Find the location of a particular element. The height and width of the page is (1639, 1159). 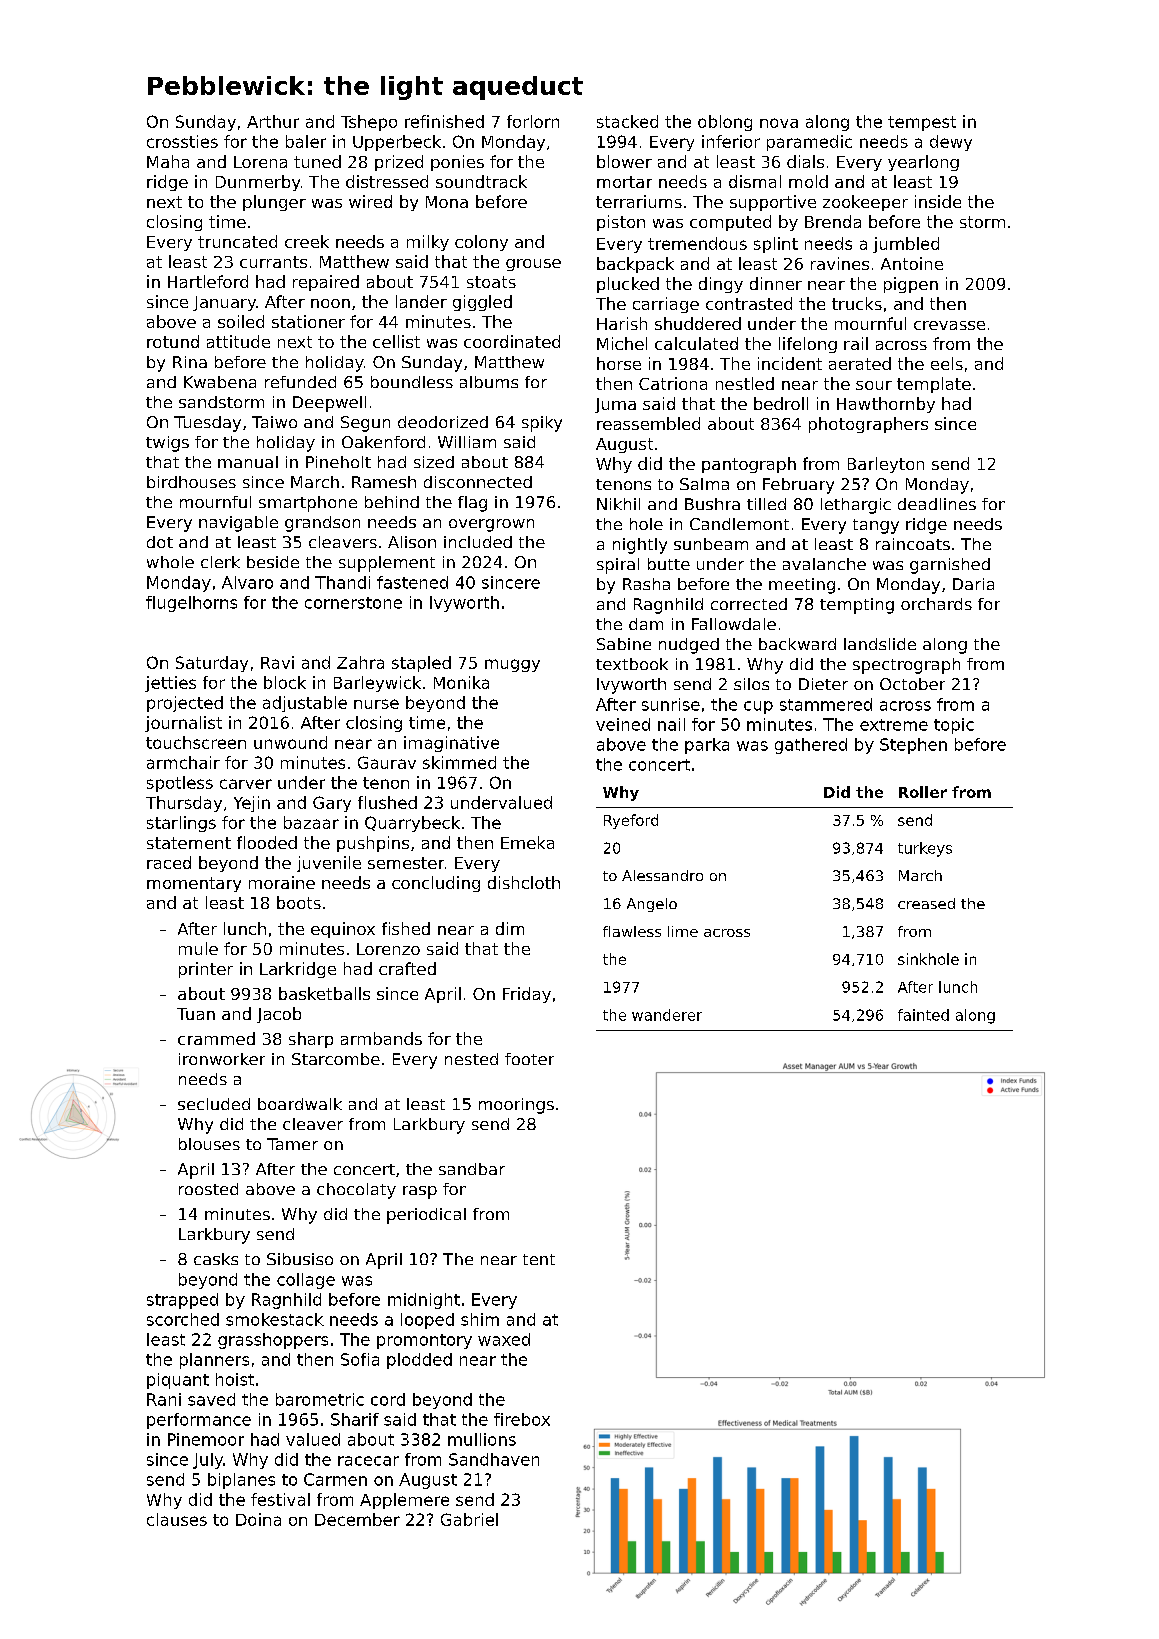

nested is located at coordinates (471, 1059).
